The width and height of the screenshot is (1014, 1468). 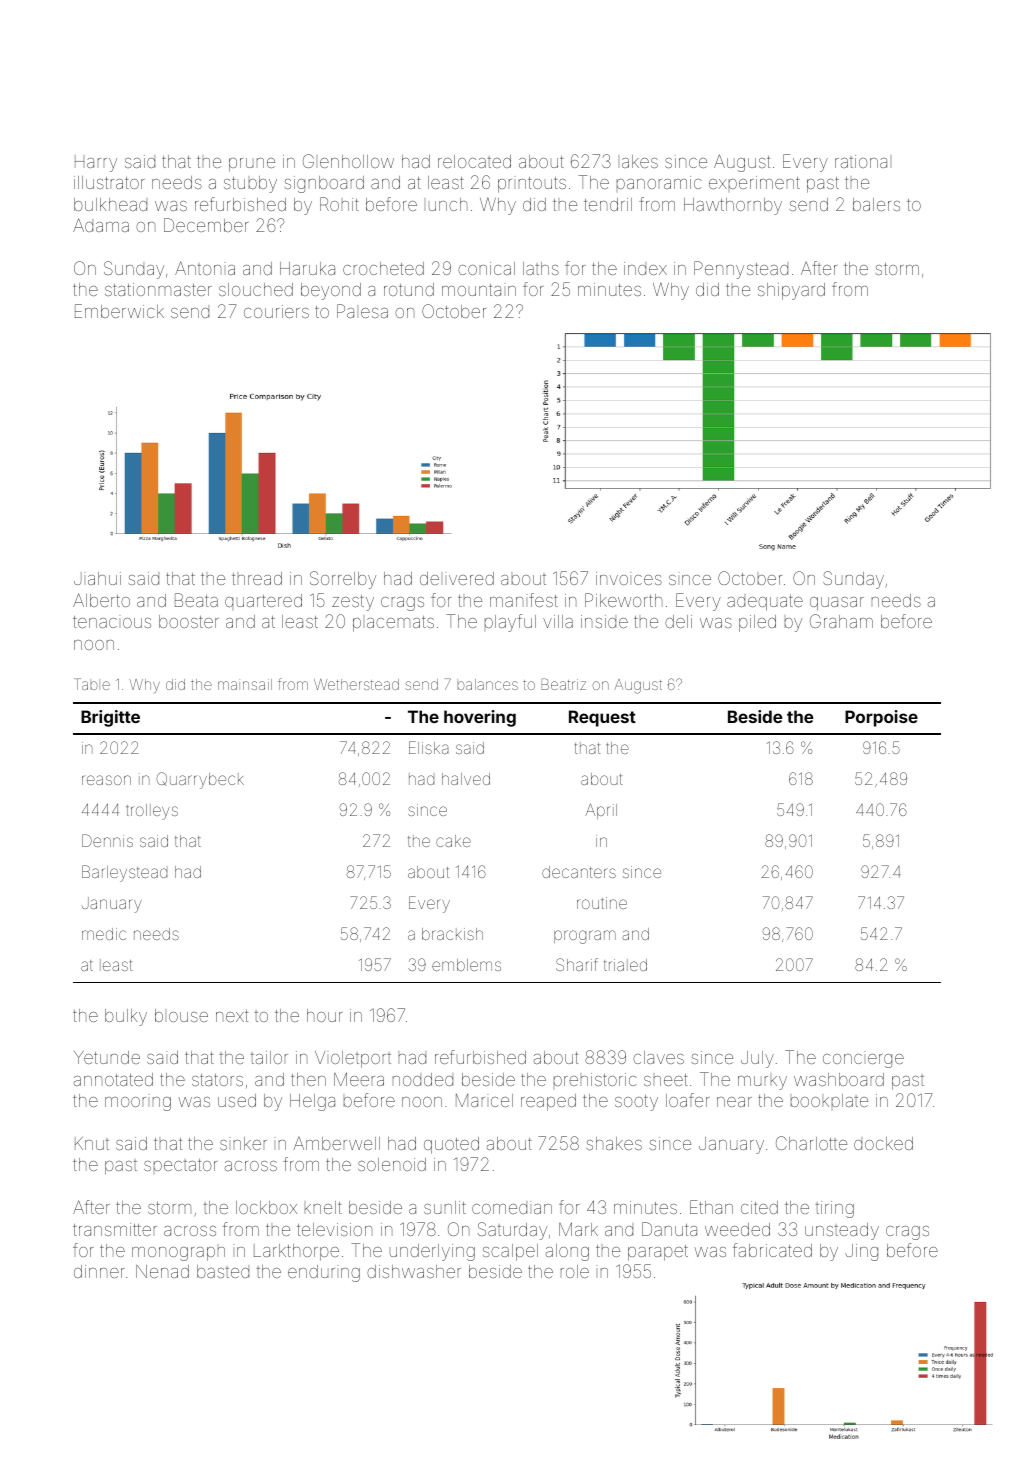 What do you see at coordinates (532, 185) in the screenshot?
I see `printouts` at bounding box center [532, 185].
